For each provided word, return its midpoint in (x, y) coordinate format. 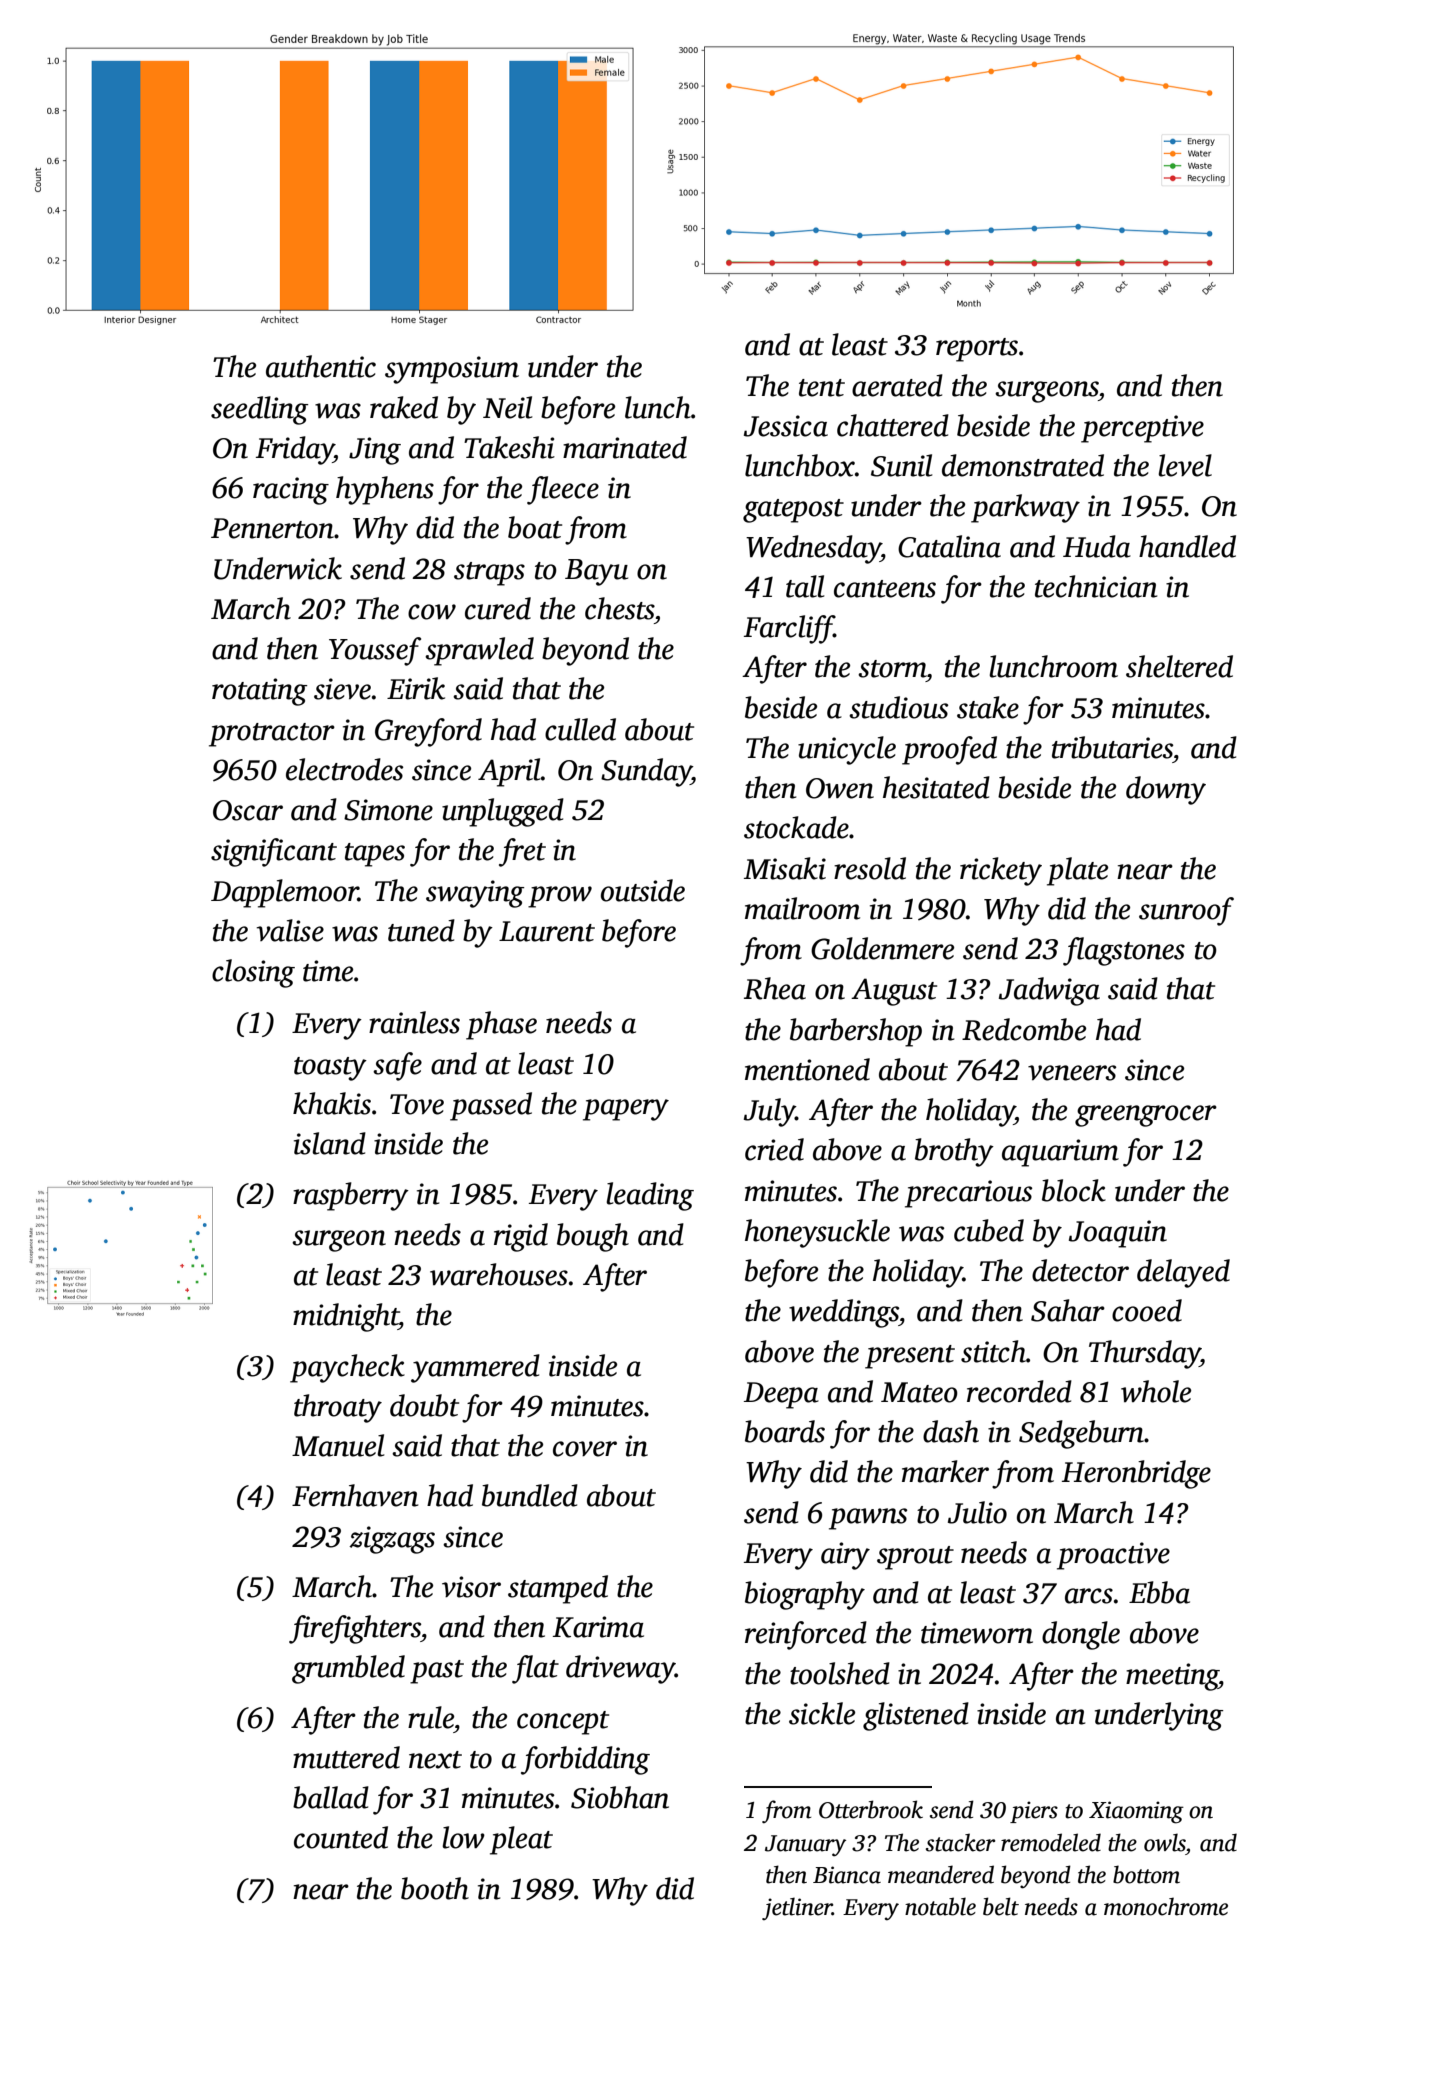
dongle (1081, 1635)
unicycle (847, 750)
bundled (530, 1495)
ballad (331, 1797)
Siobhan (620, 1797)
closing (253, 973)
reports (977, 350)
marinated (625, 447)
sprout (915, 1558)
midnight (346, 1317)
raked (404, 407)
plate (1077, 871)
